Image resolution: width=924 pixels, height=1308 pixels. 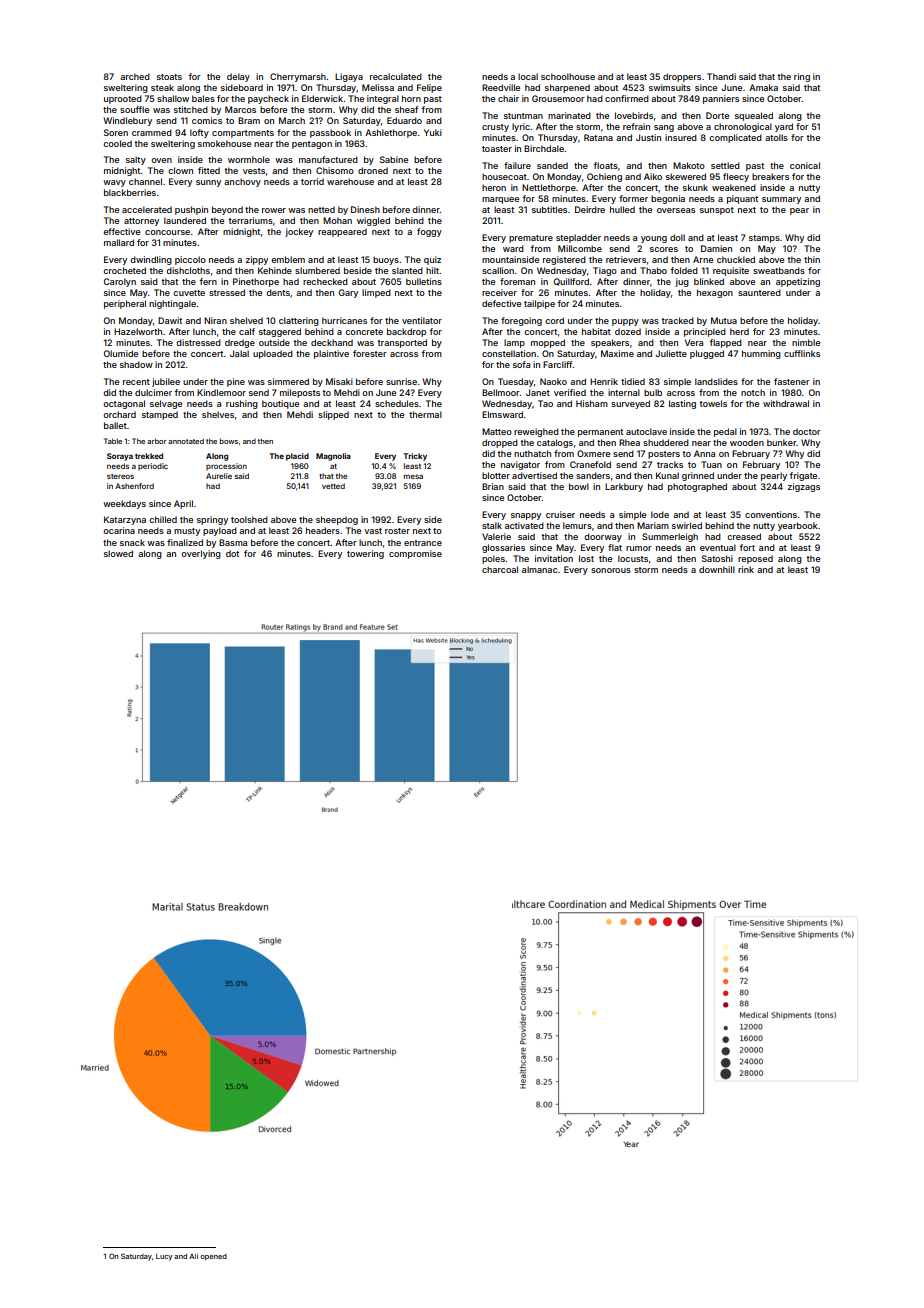 I want to click on compromise, so click(x=415, y=554).
